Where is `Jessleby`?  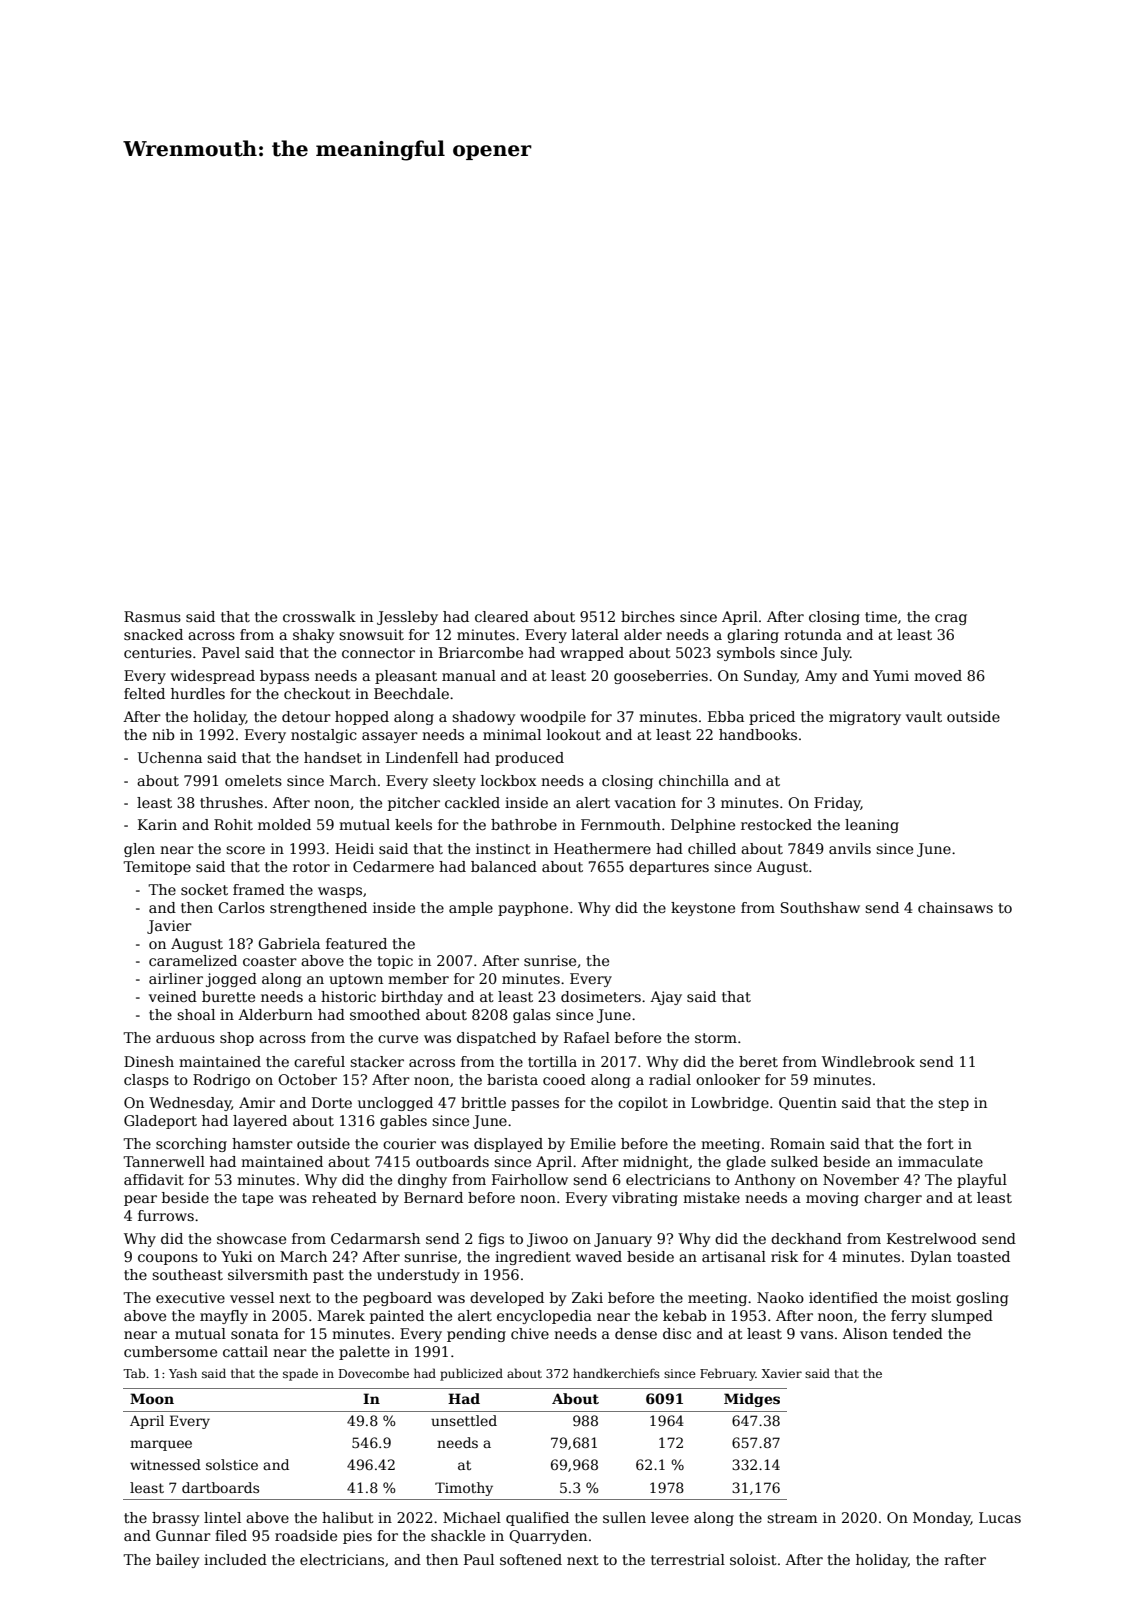 Jessleby is located at coordinates (407, 618).
